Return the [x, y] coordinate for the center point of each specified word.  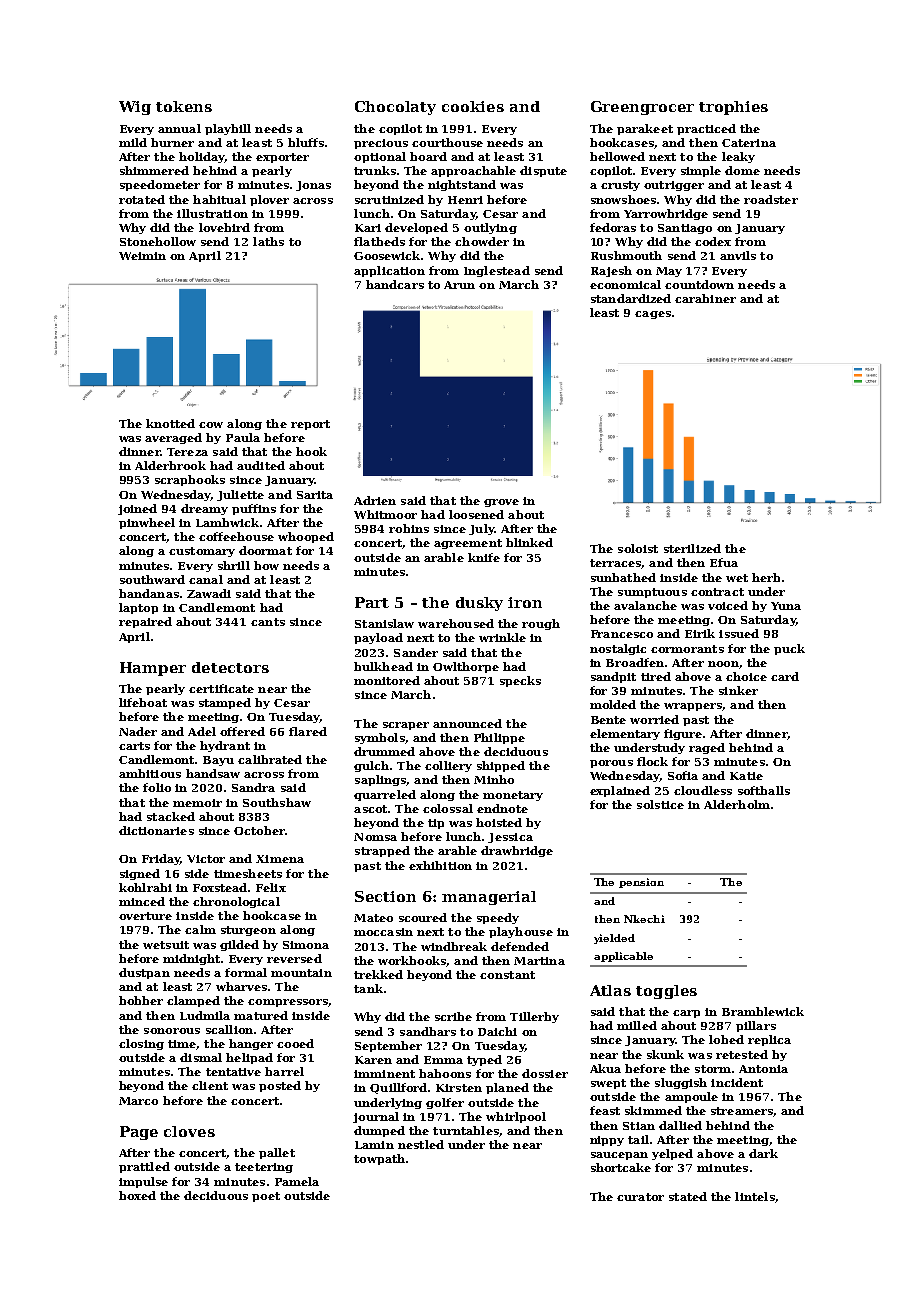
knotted [170, 423]
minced [142, 901]
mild [133, 142]
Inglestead [497, 271]
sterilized [692, 548]
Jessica [510, 838]
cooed [295, 1043]
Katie [746, 776]
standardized [631, 298]
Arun [459, 285]
